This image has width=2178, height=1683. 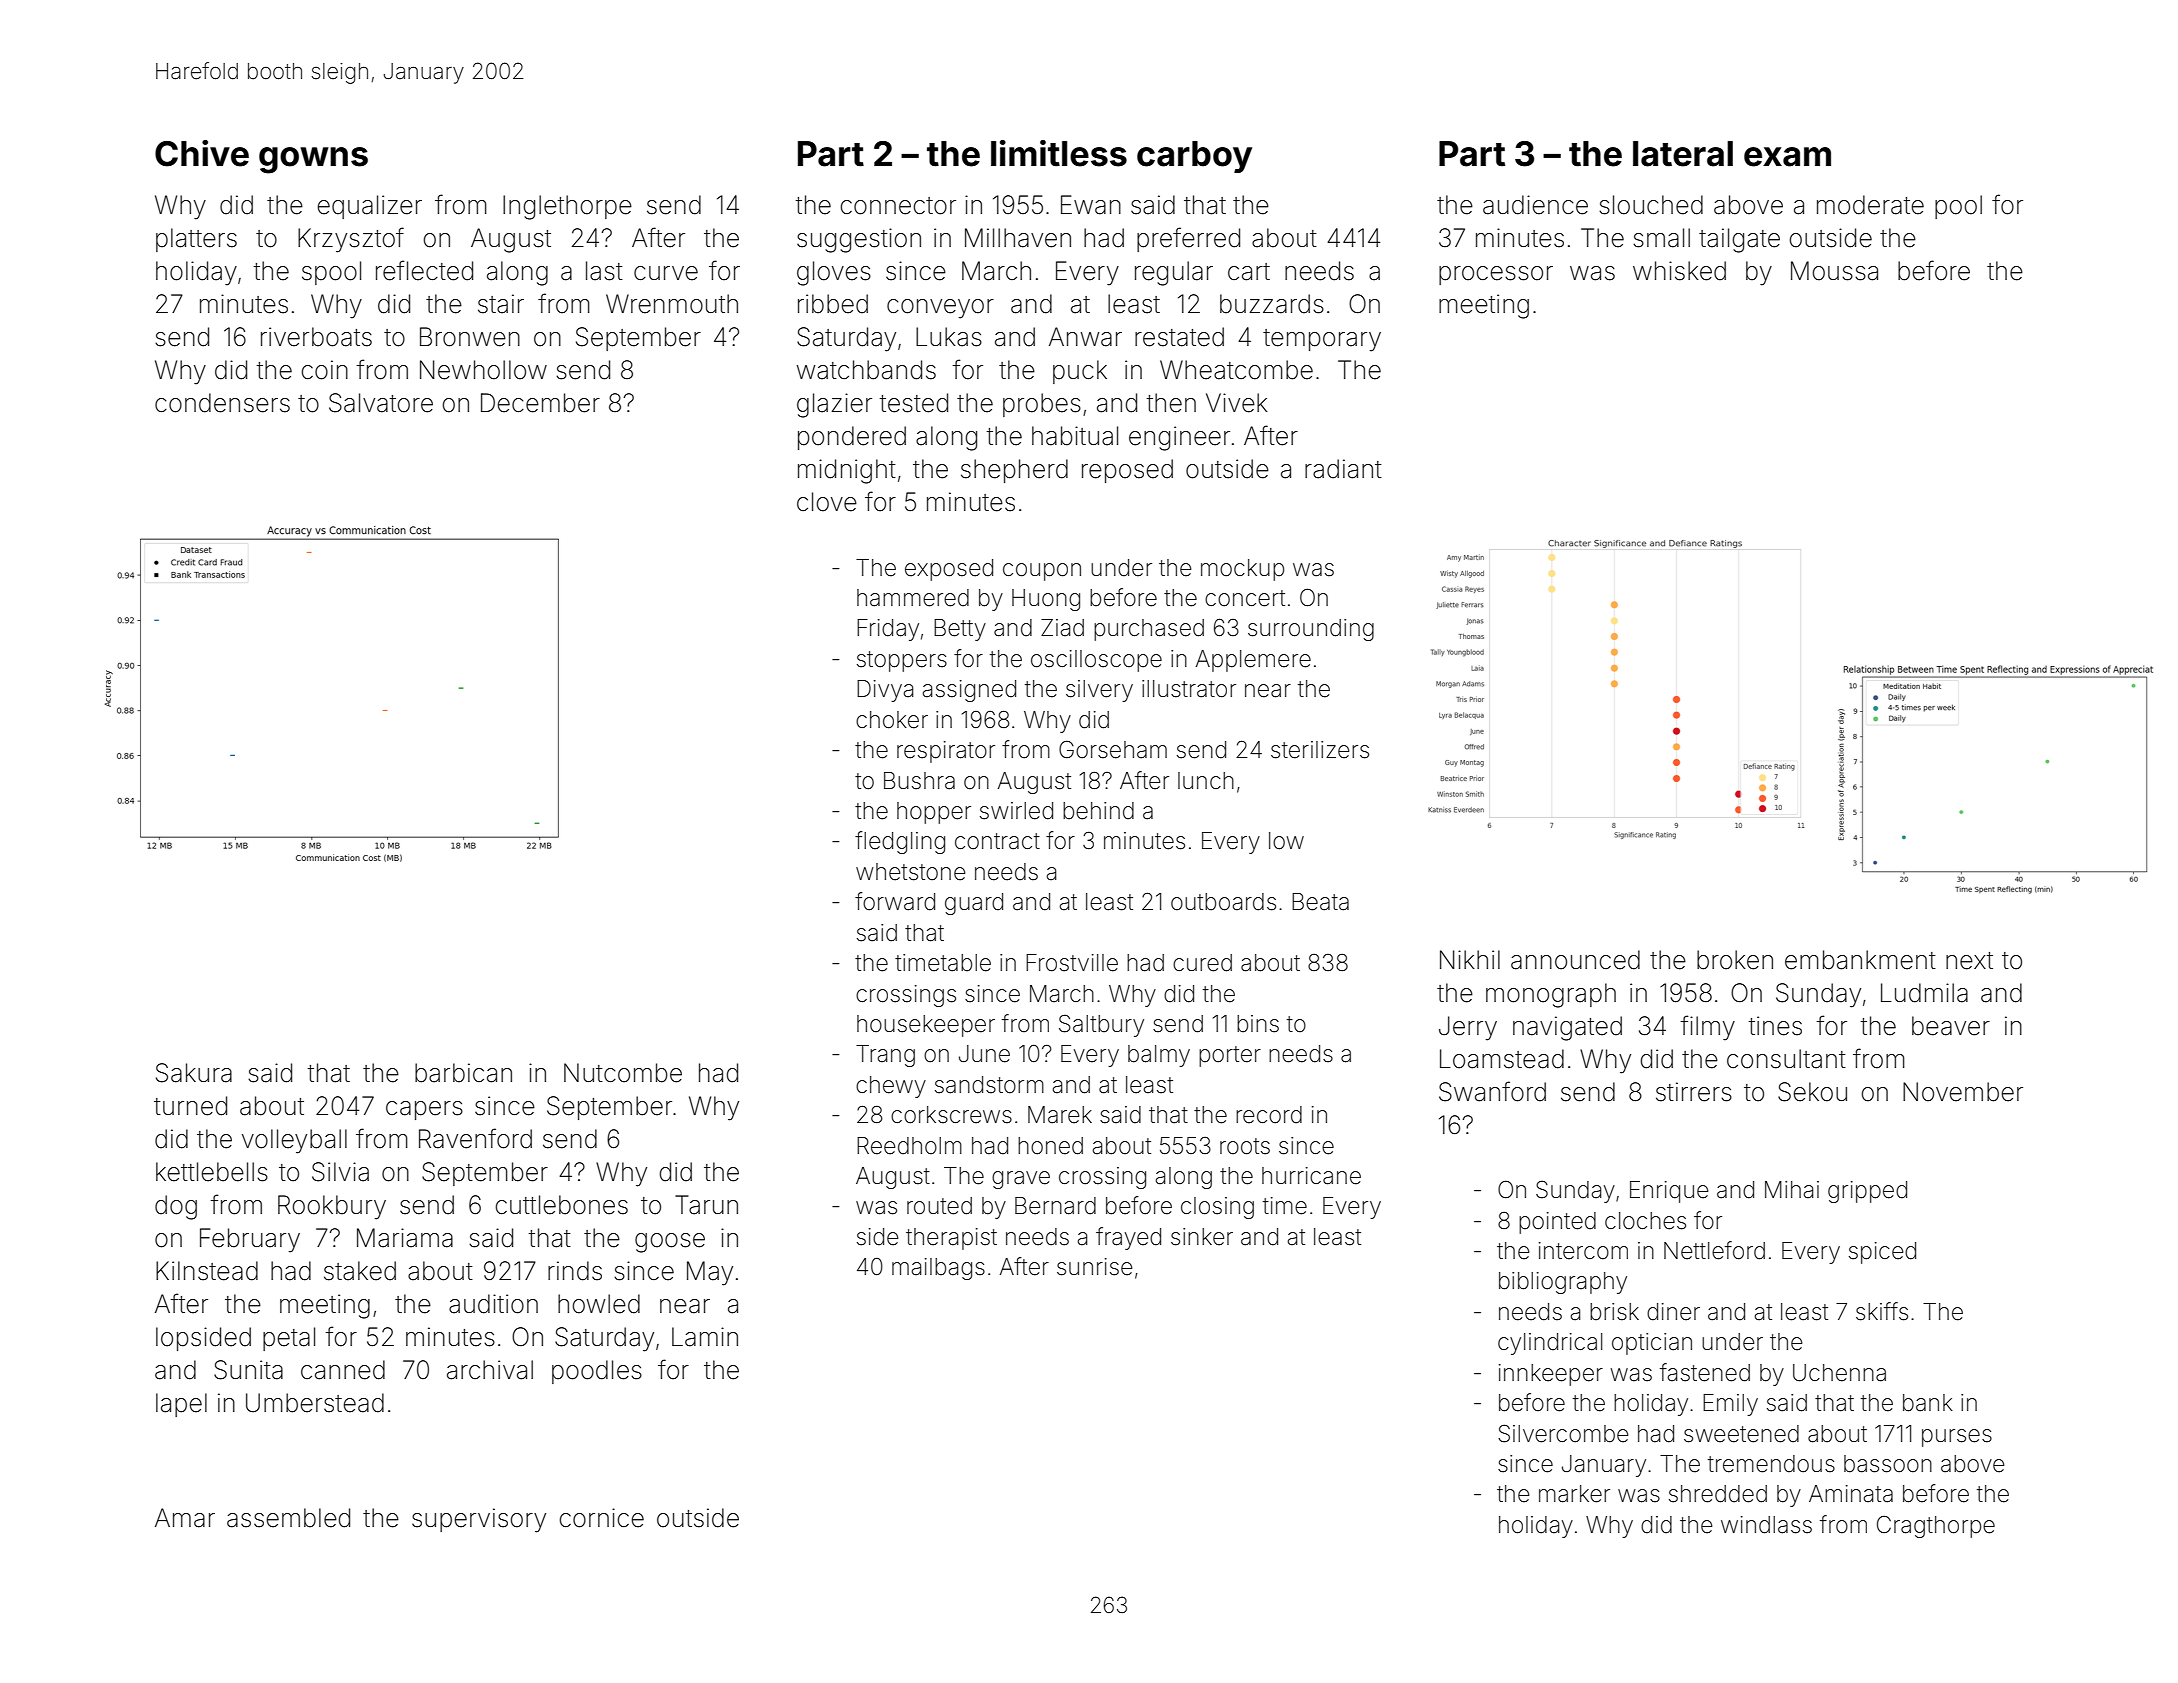 I want to click on clove, so click(x=827, y=502).
